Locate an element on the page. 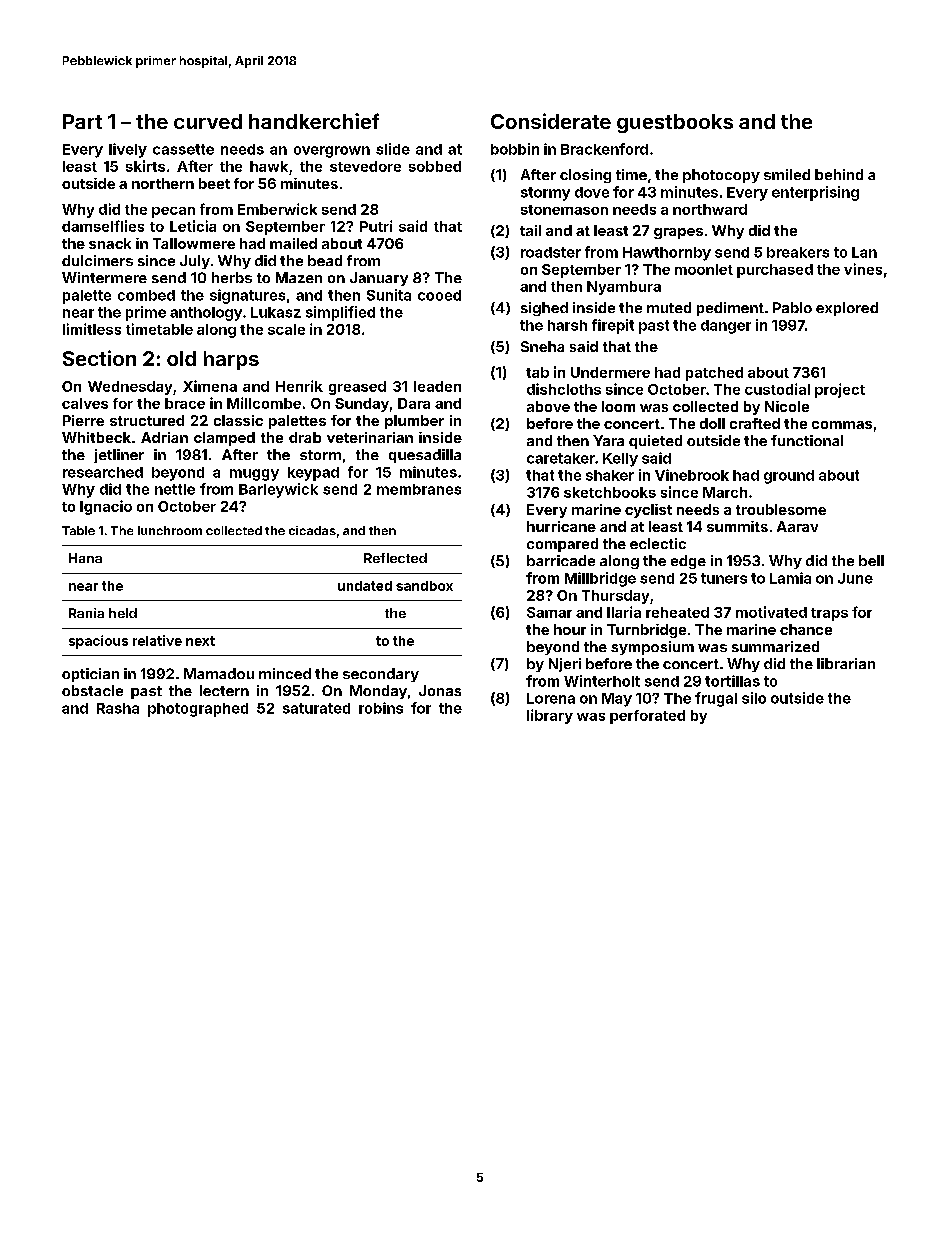 The image size is (952, 1233). grapes is located at coordinates (678, 233).
